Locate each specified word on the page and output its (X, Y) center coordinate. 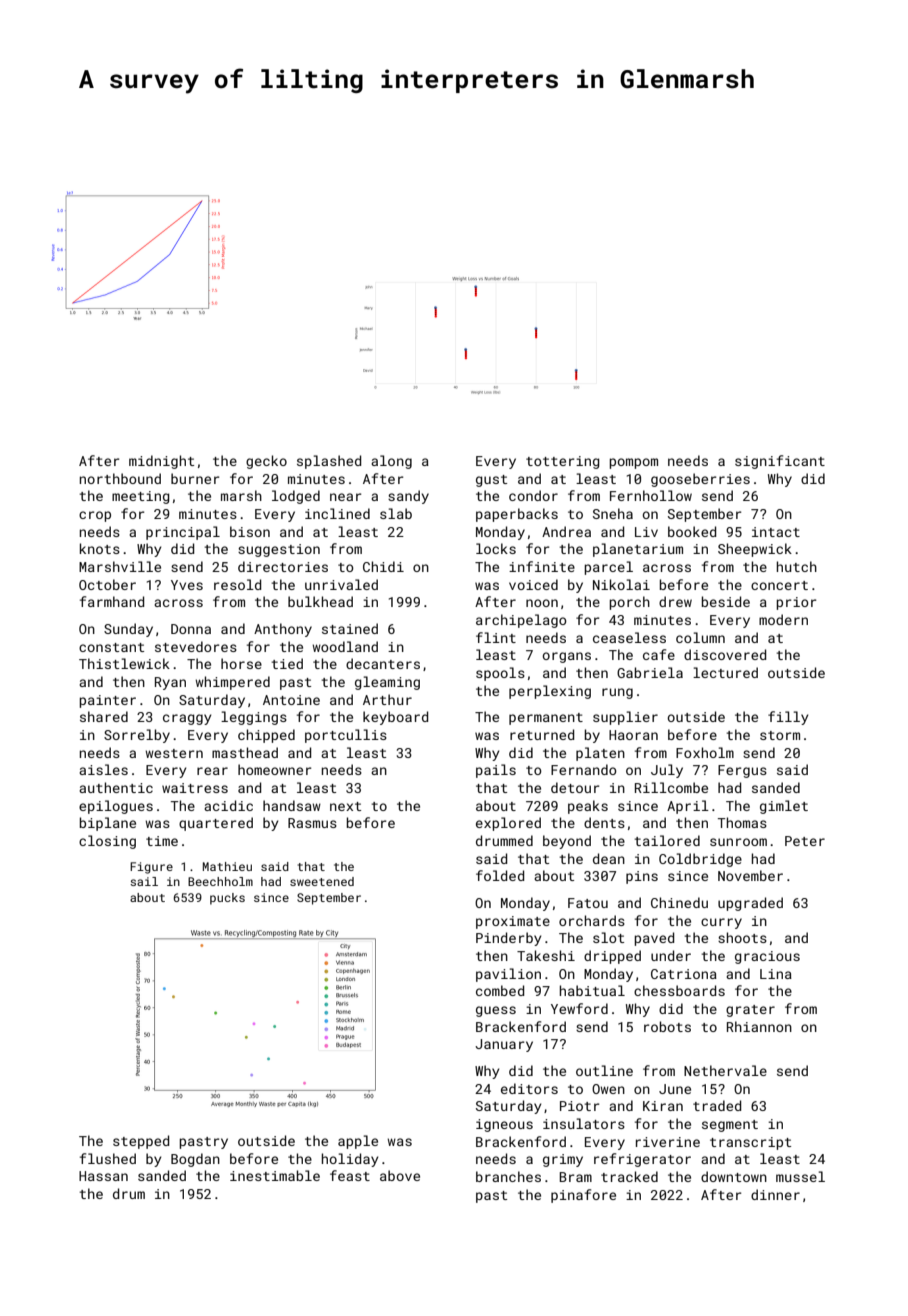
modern (783, 619)
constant (111, 647)
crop (95, 516)
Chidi (383, 566)
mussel (800, 1176)
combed (500, 990)
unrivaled (341, 584)
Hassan (103, 1176)
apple (358, 1142)
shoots (742, 937)
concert (779, 585)
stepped (141, 1142)
